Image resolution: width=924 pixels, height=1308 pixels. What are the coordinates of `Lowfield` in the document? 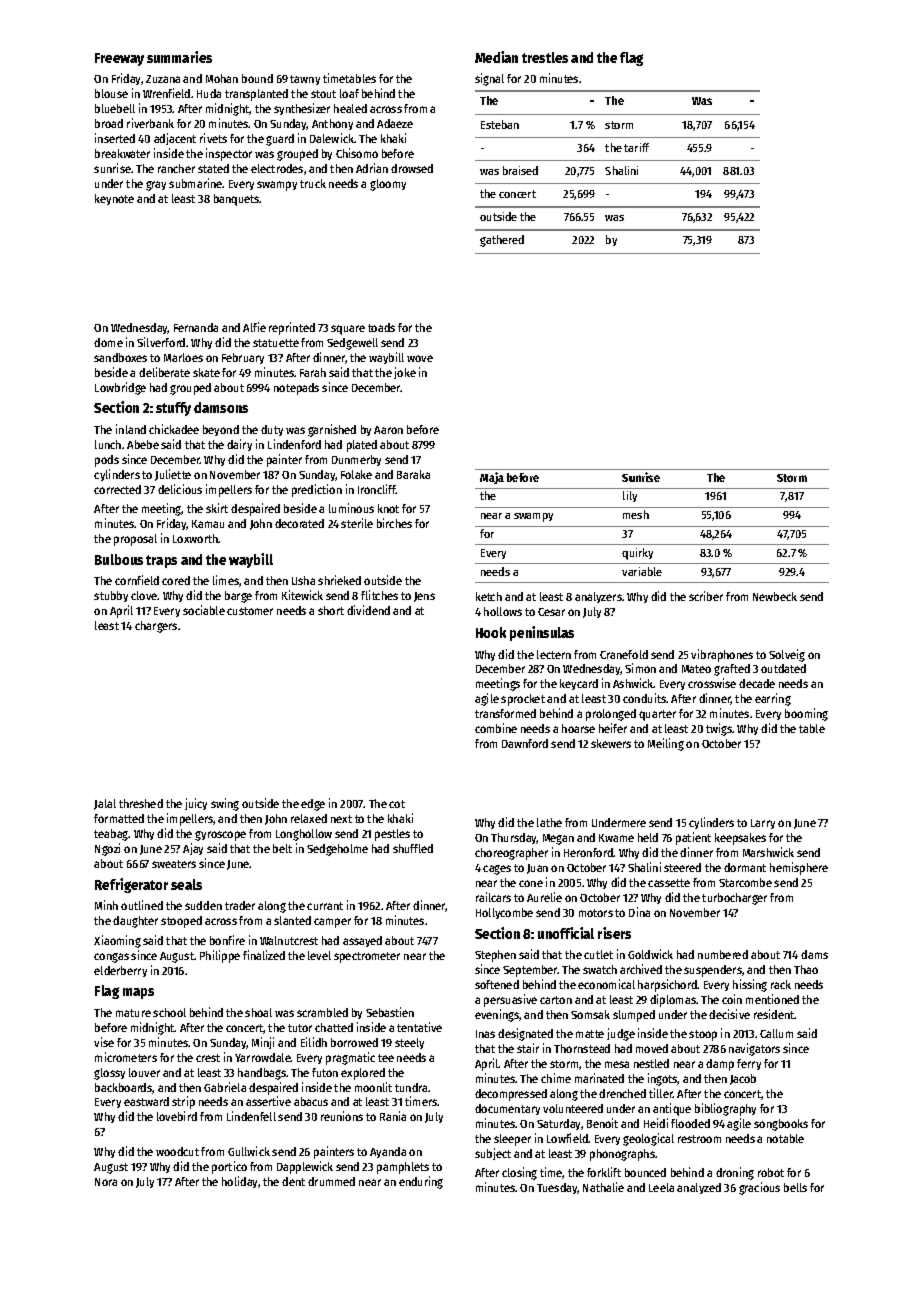 It's located at (568, 1138).
